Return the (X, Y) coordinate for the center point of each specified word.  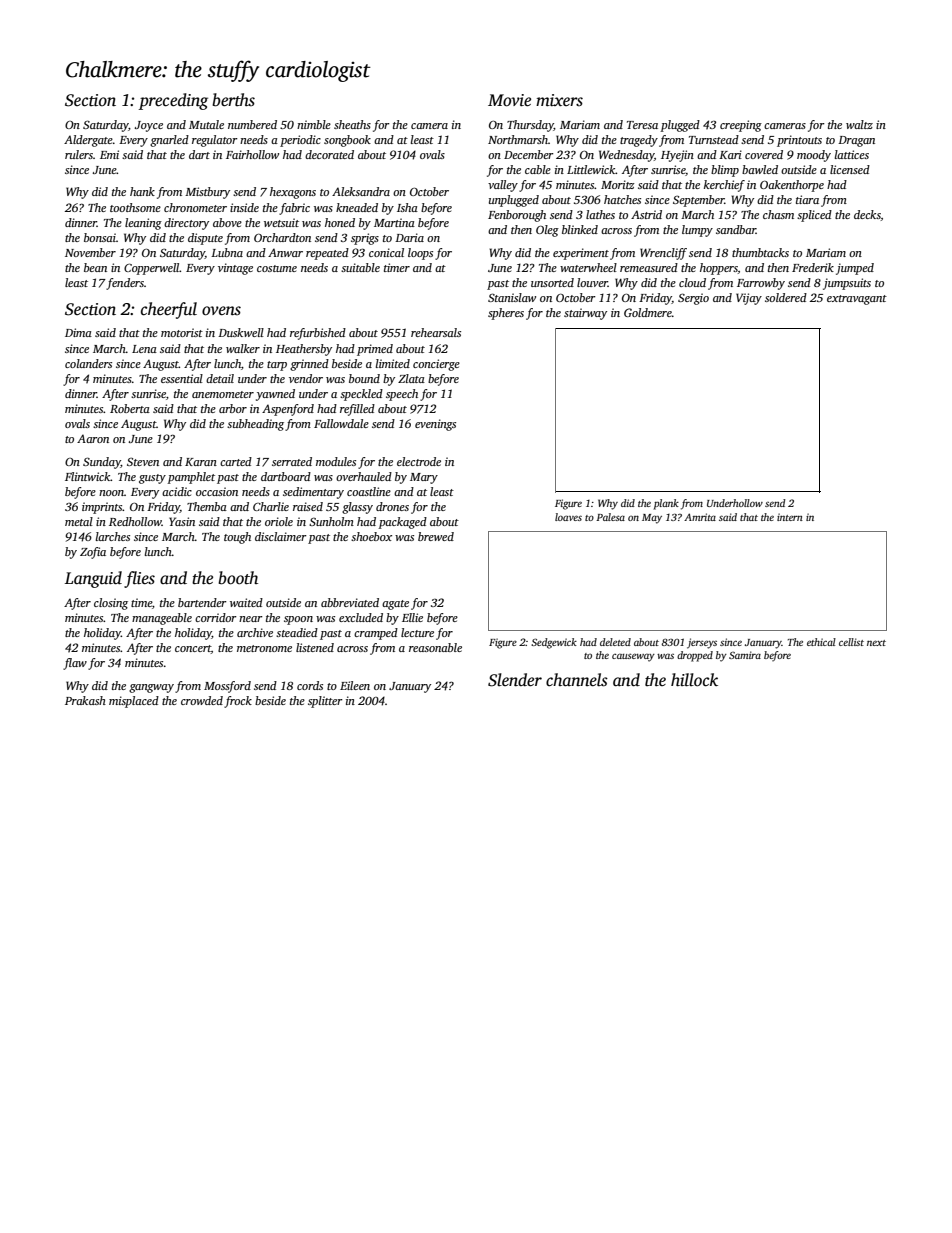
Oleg (547, 231)
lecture (417, 632)
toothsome (135, 207)
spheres (506, 314)
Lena (144, 349)
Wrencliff (663, 254)
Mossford (227, 687)
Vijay (749, 299)
